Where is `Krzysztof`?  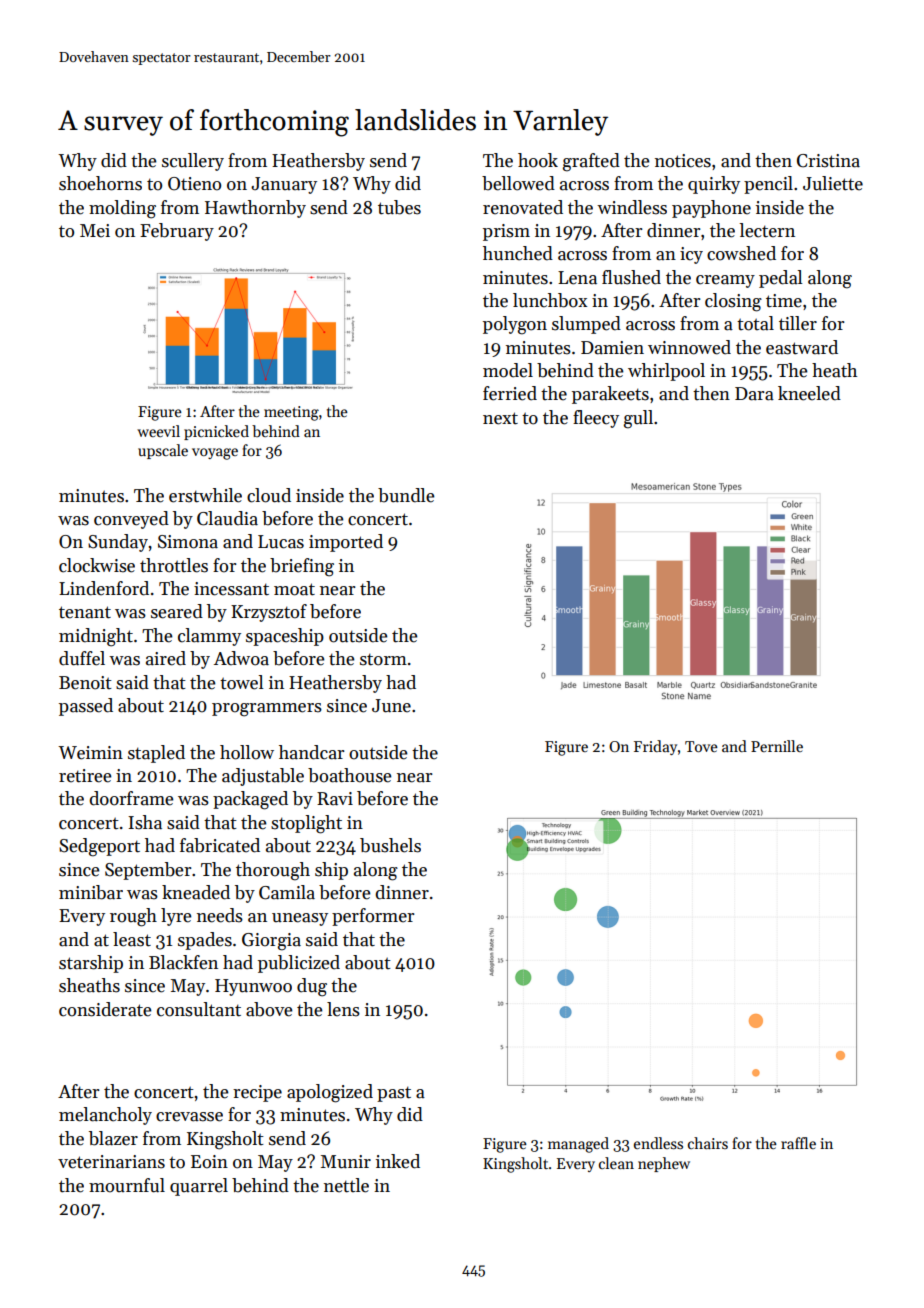 Krzysztof is located at coordinates (269, 613).
